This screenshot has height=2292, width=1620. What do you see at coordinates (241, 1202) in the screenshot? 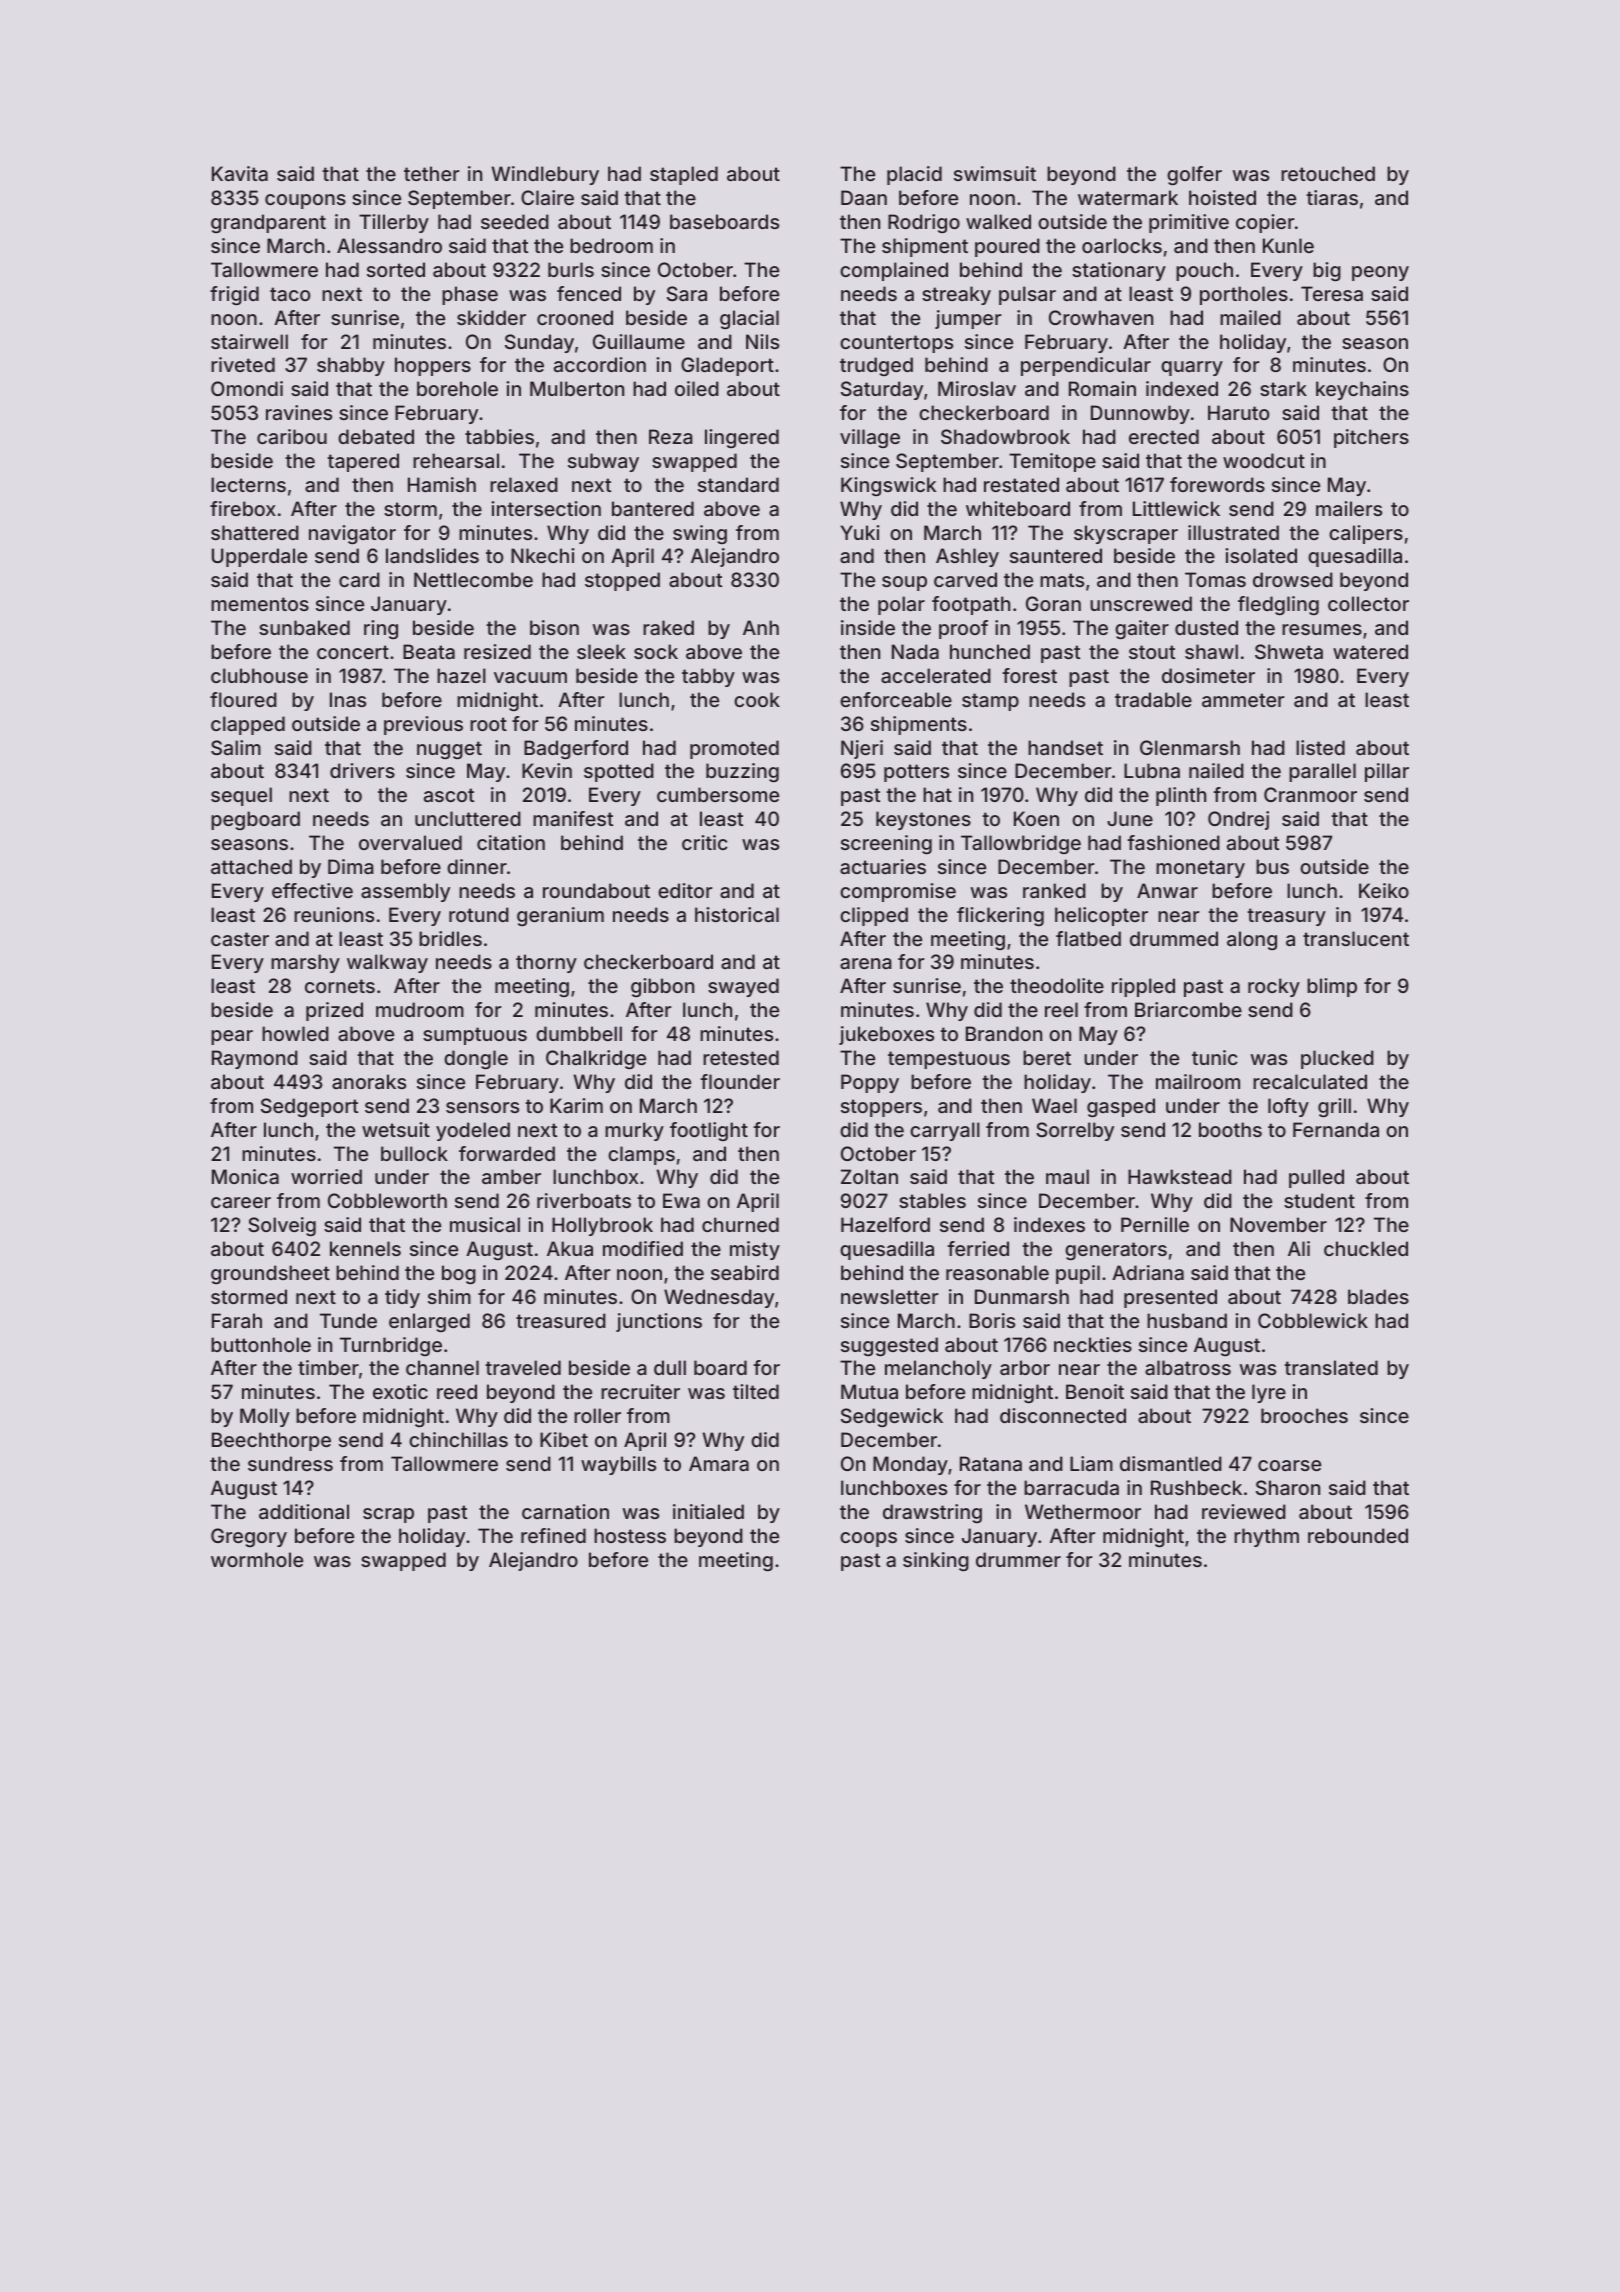
I see `career` at bounding box center [241, 1202].
